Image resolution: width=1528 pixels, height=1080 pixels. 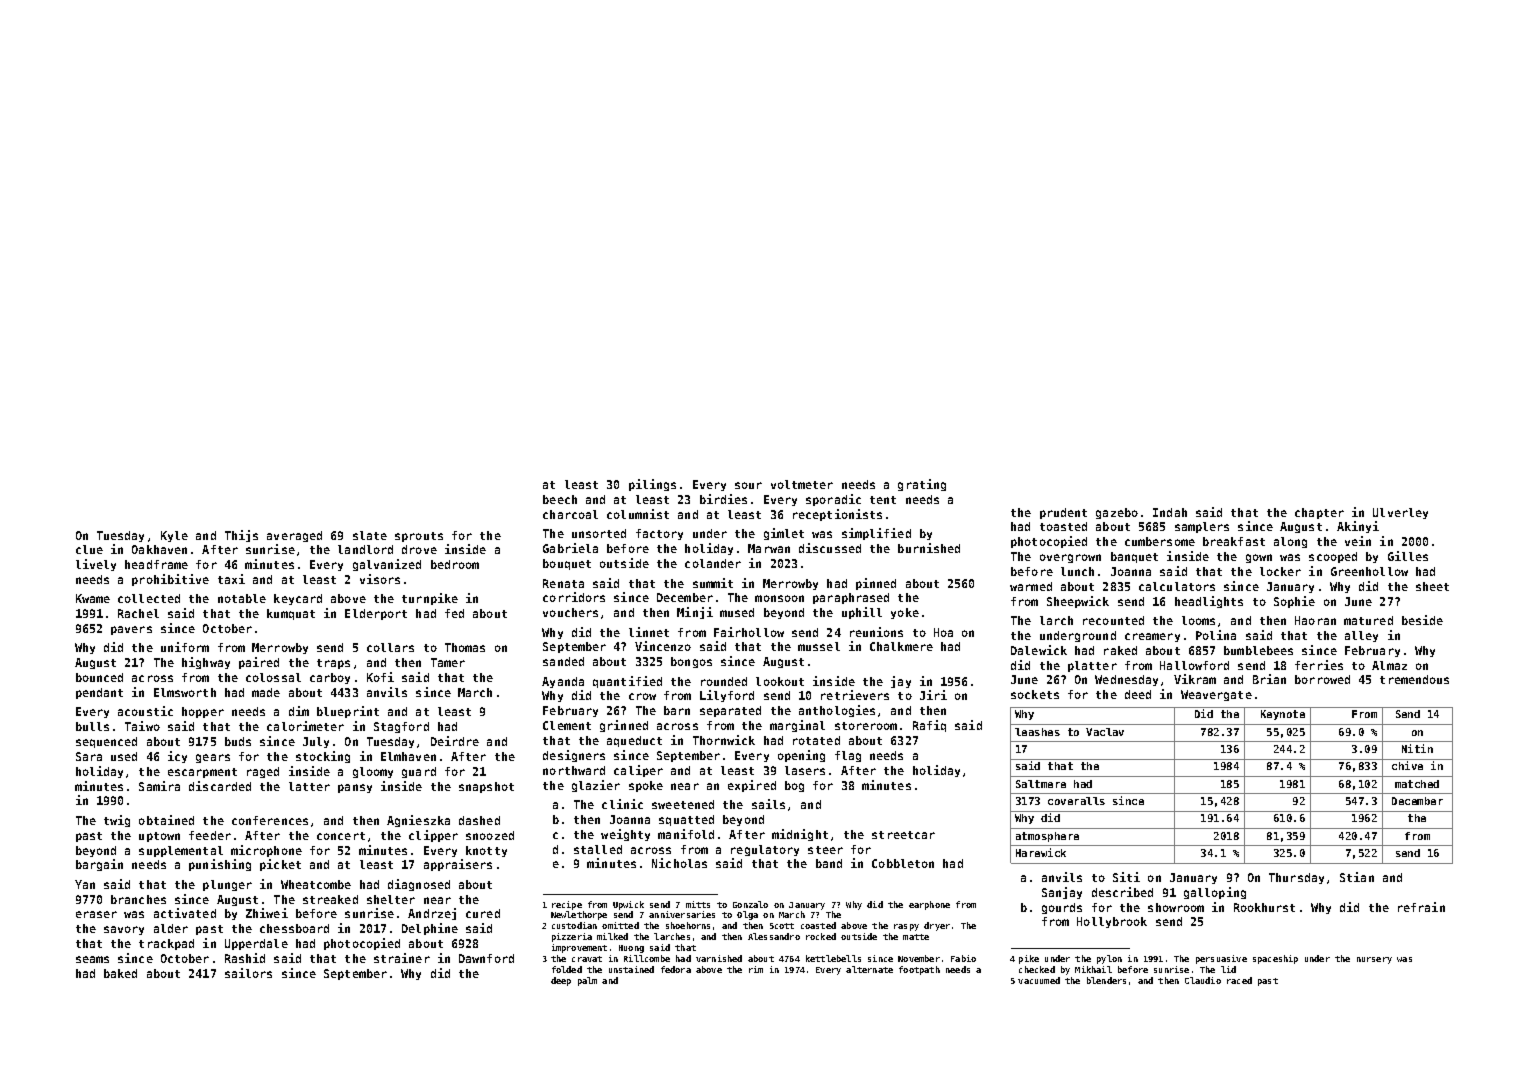 What do you see at coordinates (248, 973) in the document?
I see `sailors` at bounding box center [248, 973].
